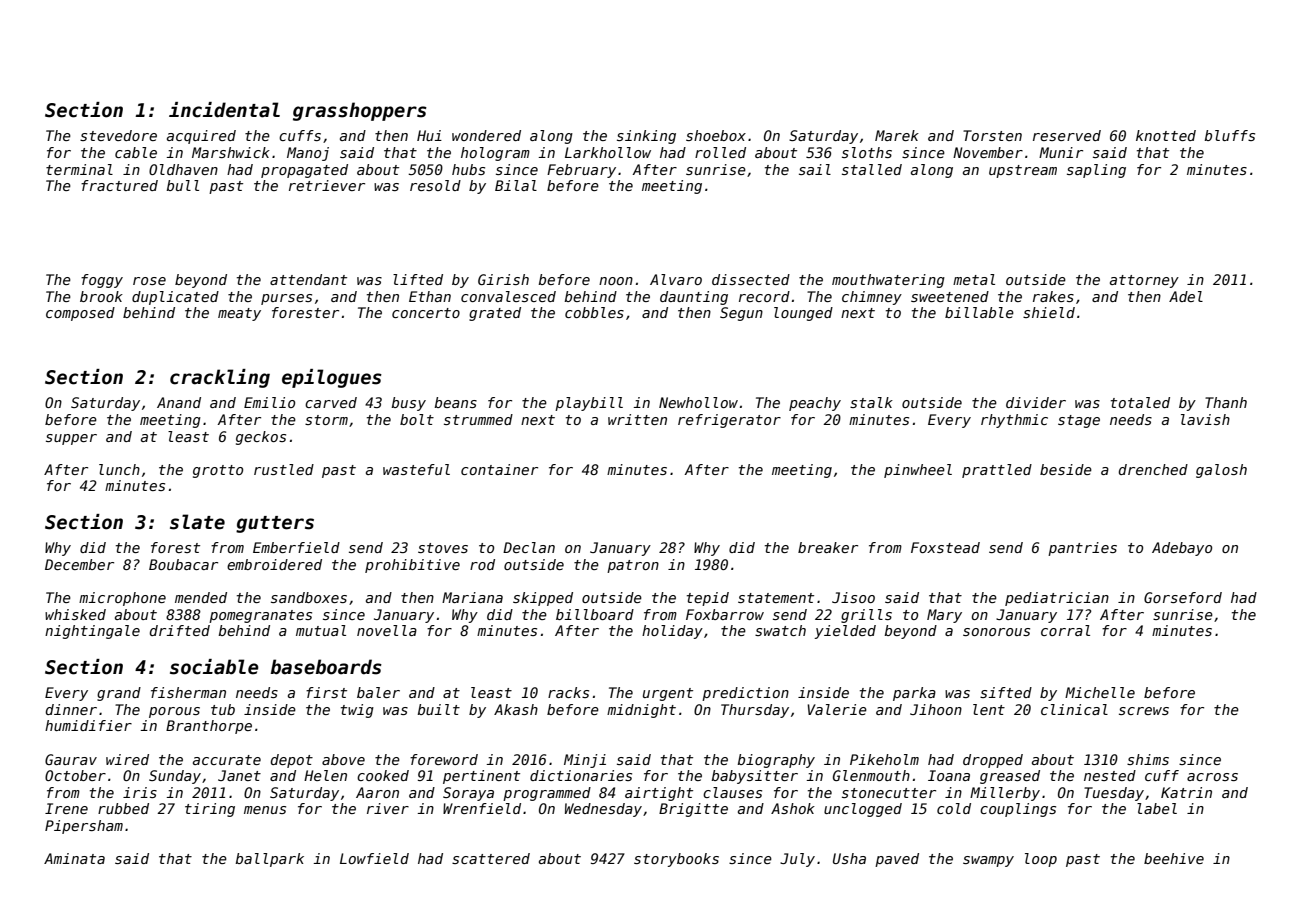 The width and height of the page is (1308, 924). I want to click on Anand, so click(179, 402).
